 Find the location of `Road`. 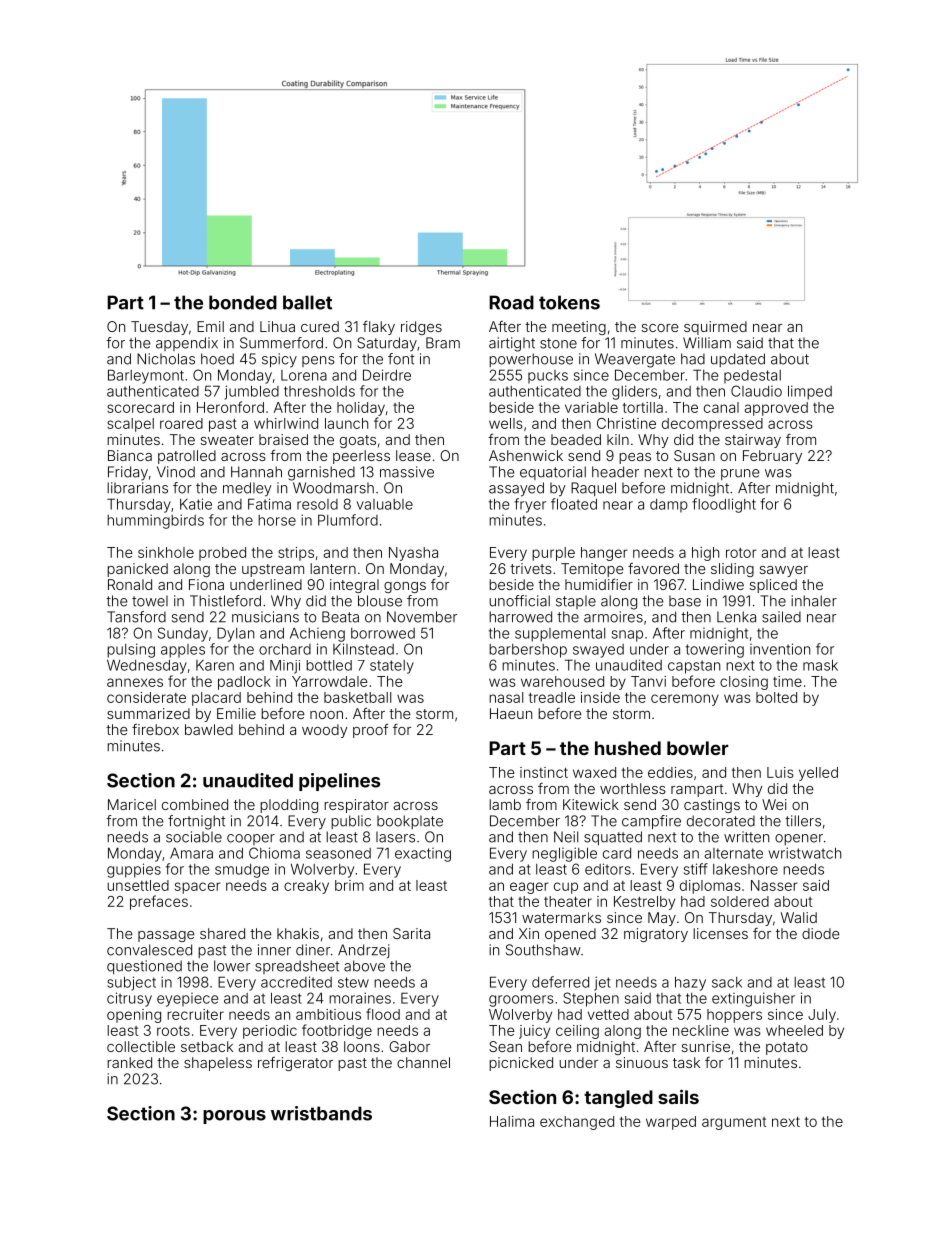

Road is located at coordinates (511, 302).
